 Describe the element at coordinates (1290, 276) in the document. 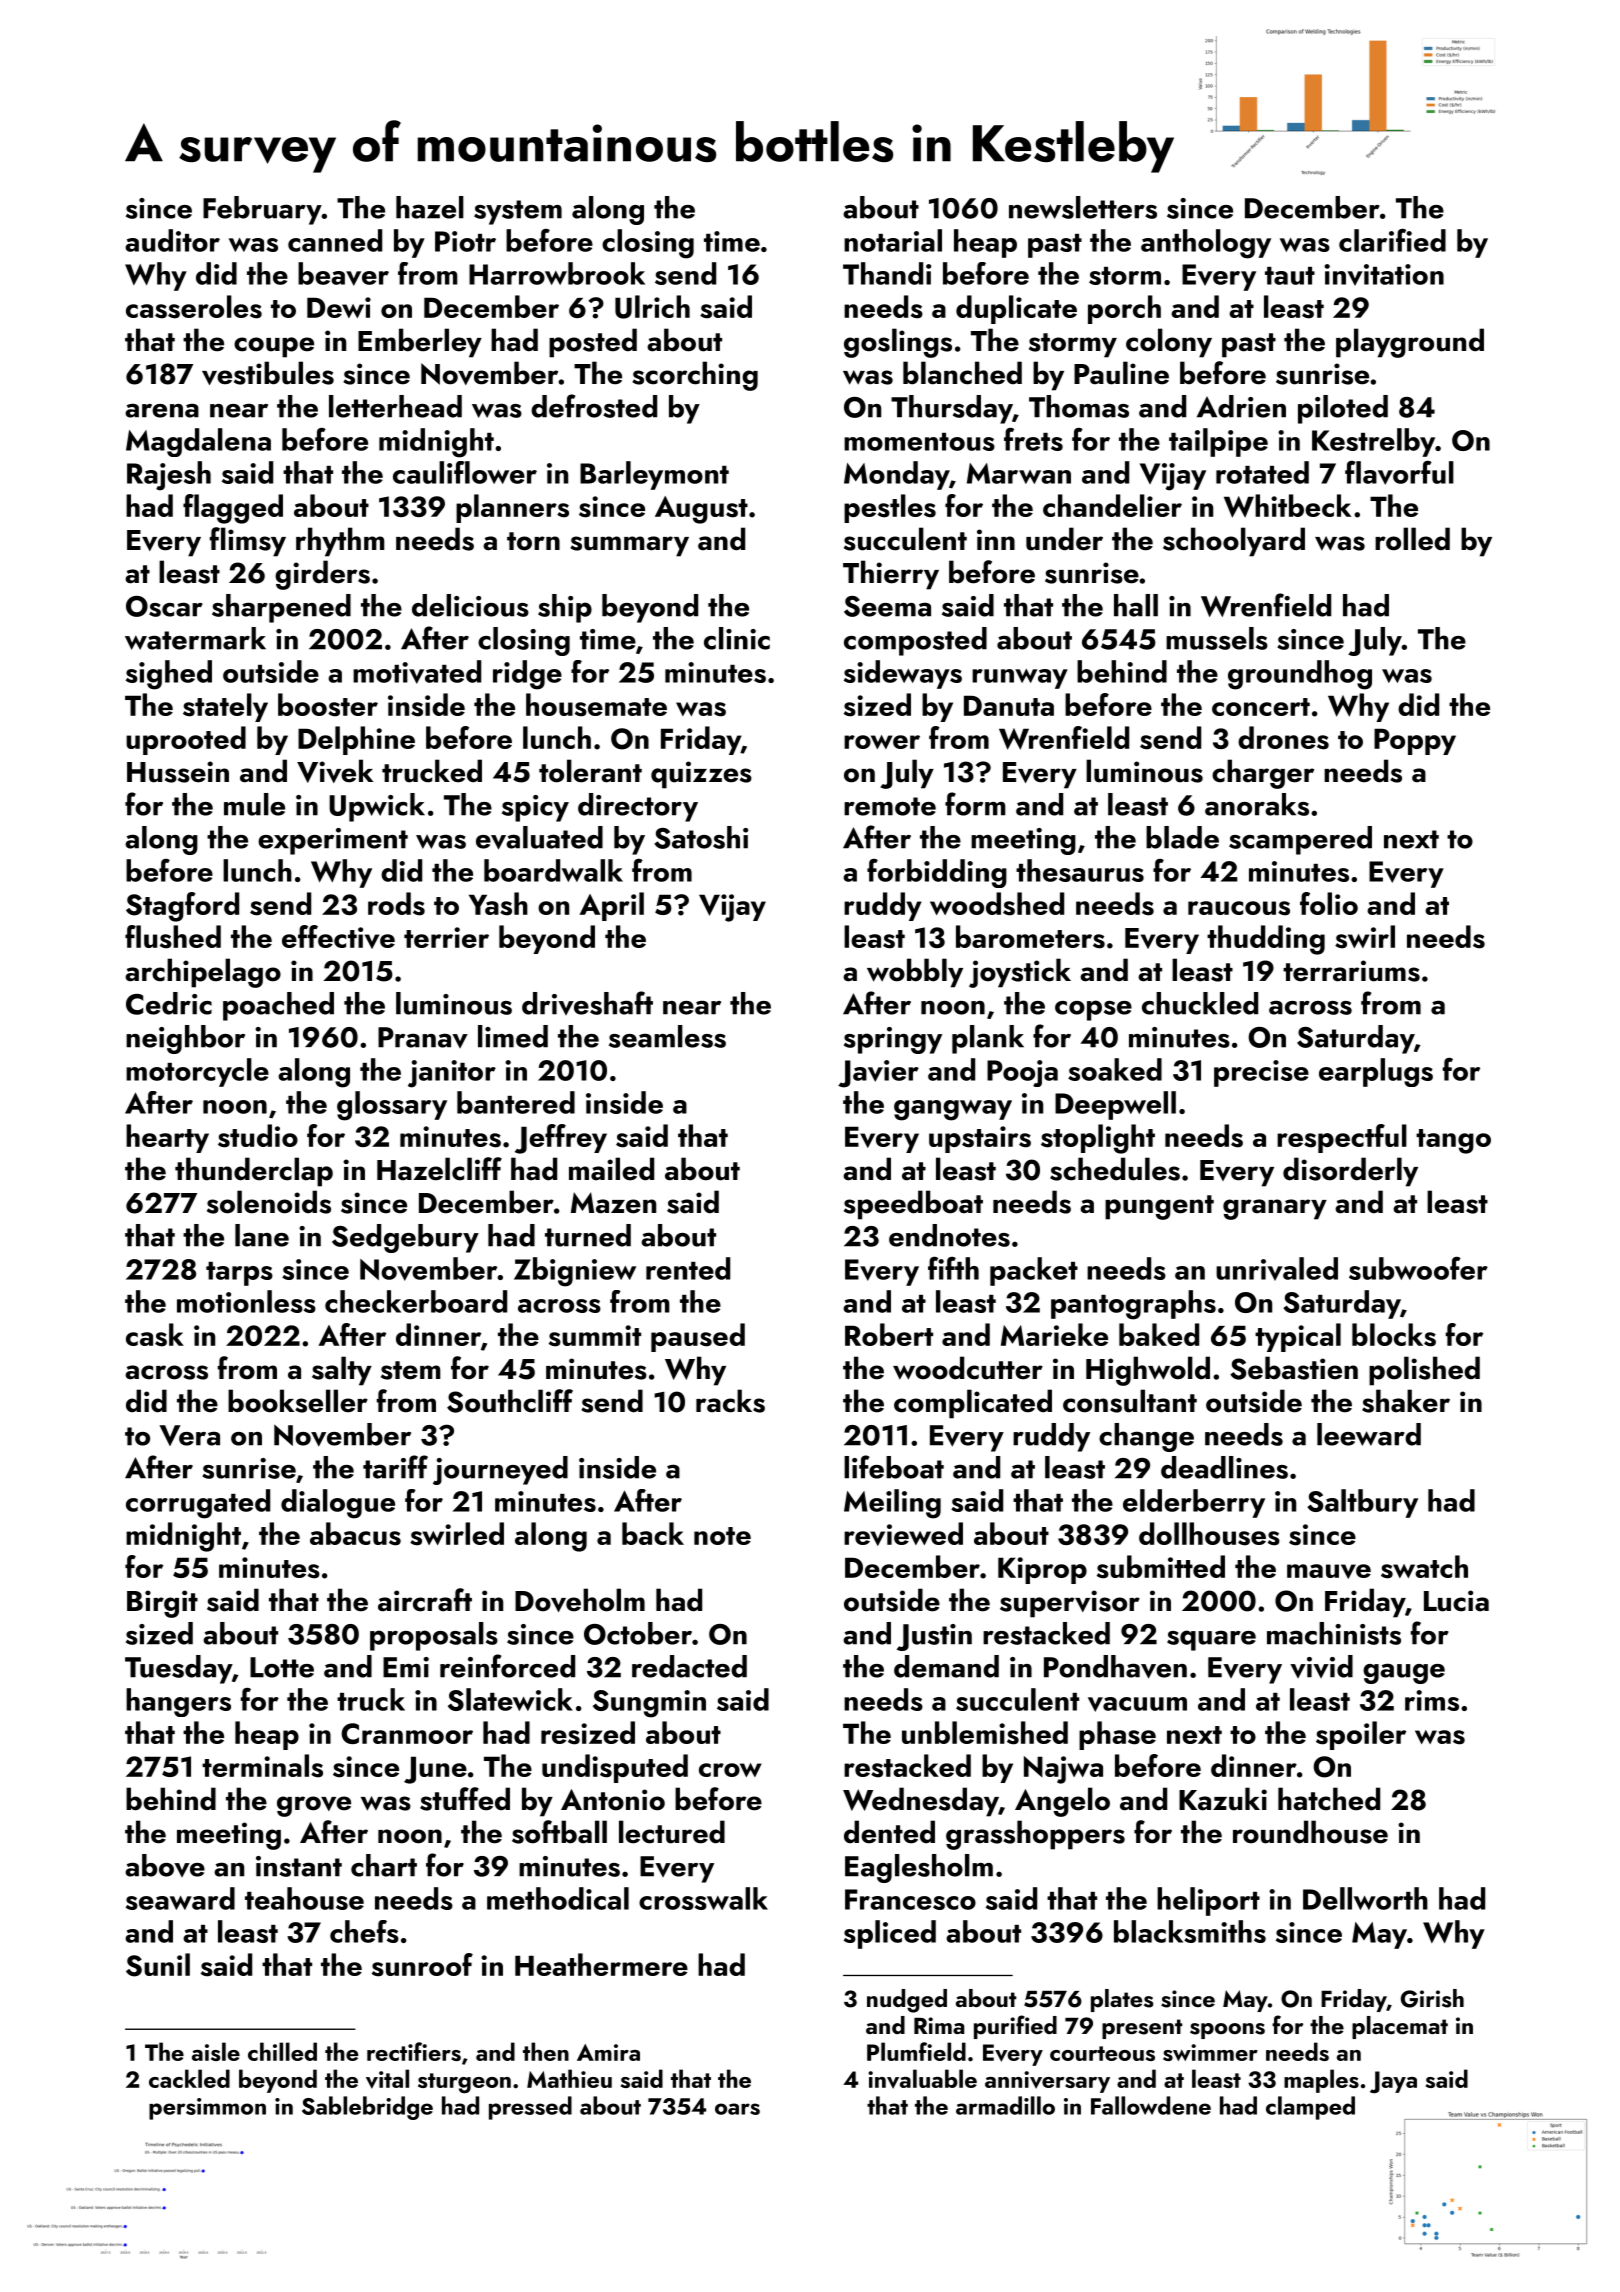

I see `taut` at that location.
